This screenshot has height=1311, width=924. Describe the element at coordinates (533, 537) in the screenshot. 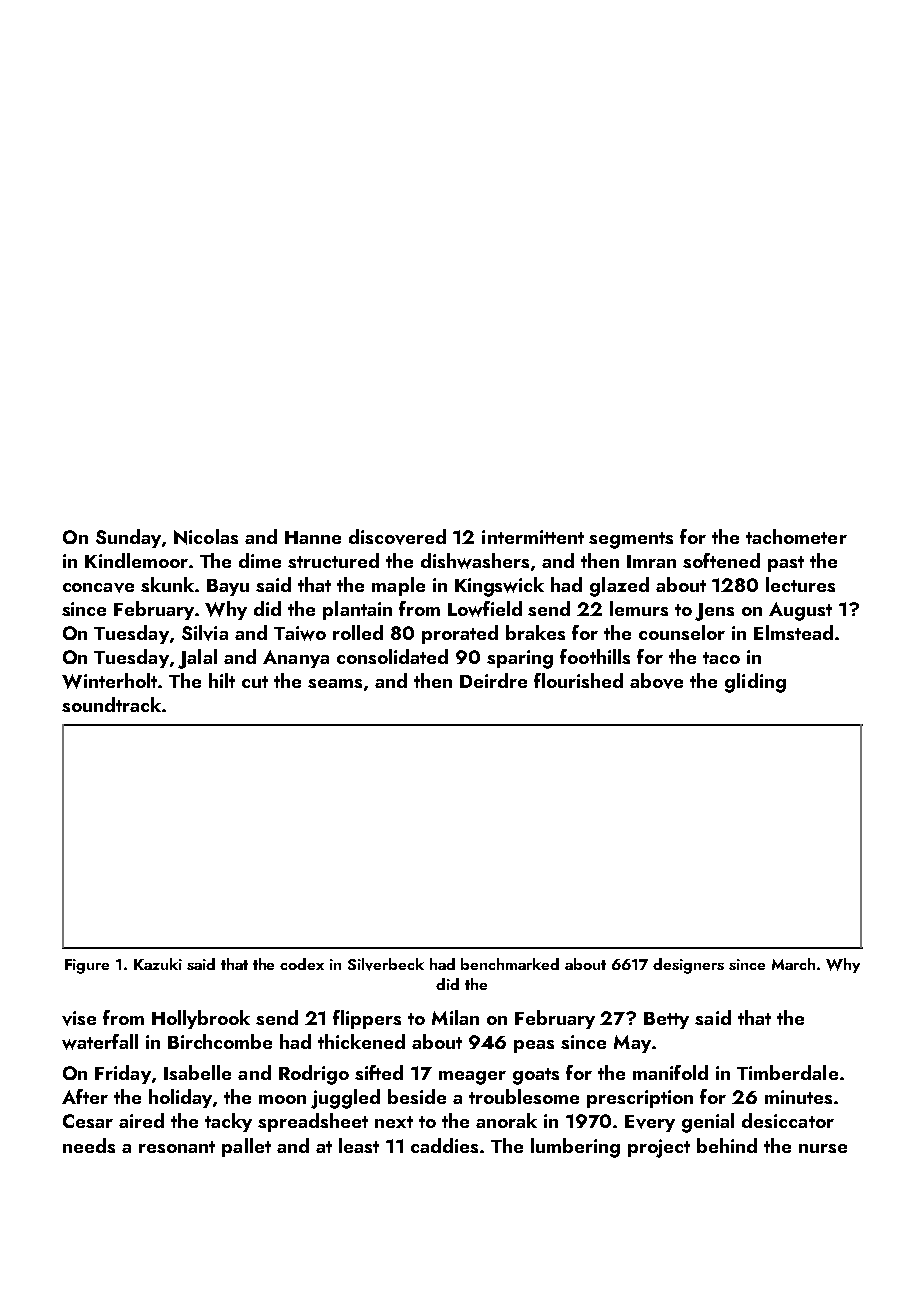

I see `intermittent` at that location.
